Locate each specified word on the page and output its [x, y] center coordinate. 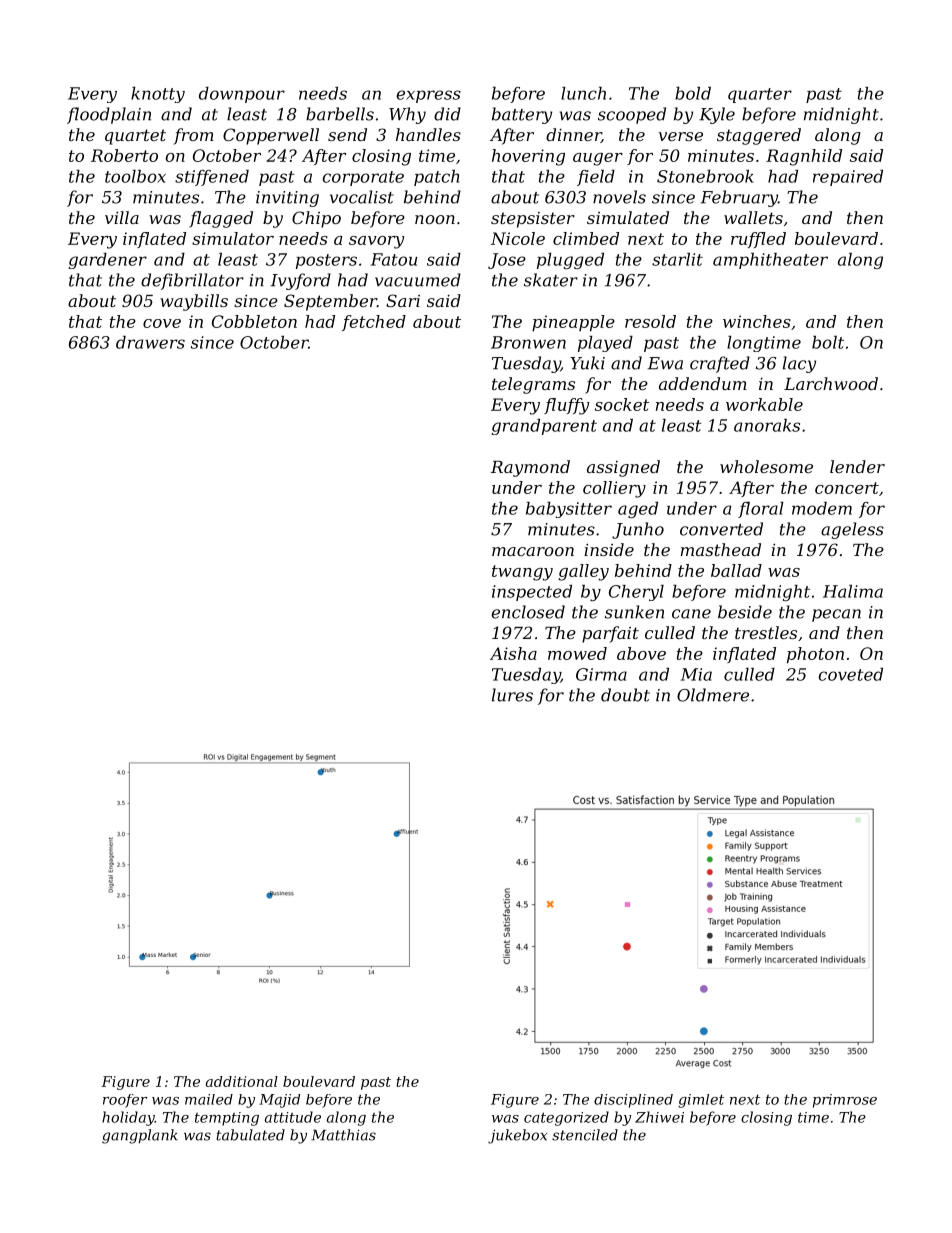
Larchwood [831, 383]
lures [512, 695]
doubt [625, 695]
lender [857, 466]
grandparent [544, 427]
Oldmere [713, 695]
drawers [150, 342]
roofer [125, 1101]
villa [122, 217]
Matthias [343, 1135]
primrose [845, 1101]
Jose [507, 261]
